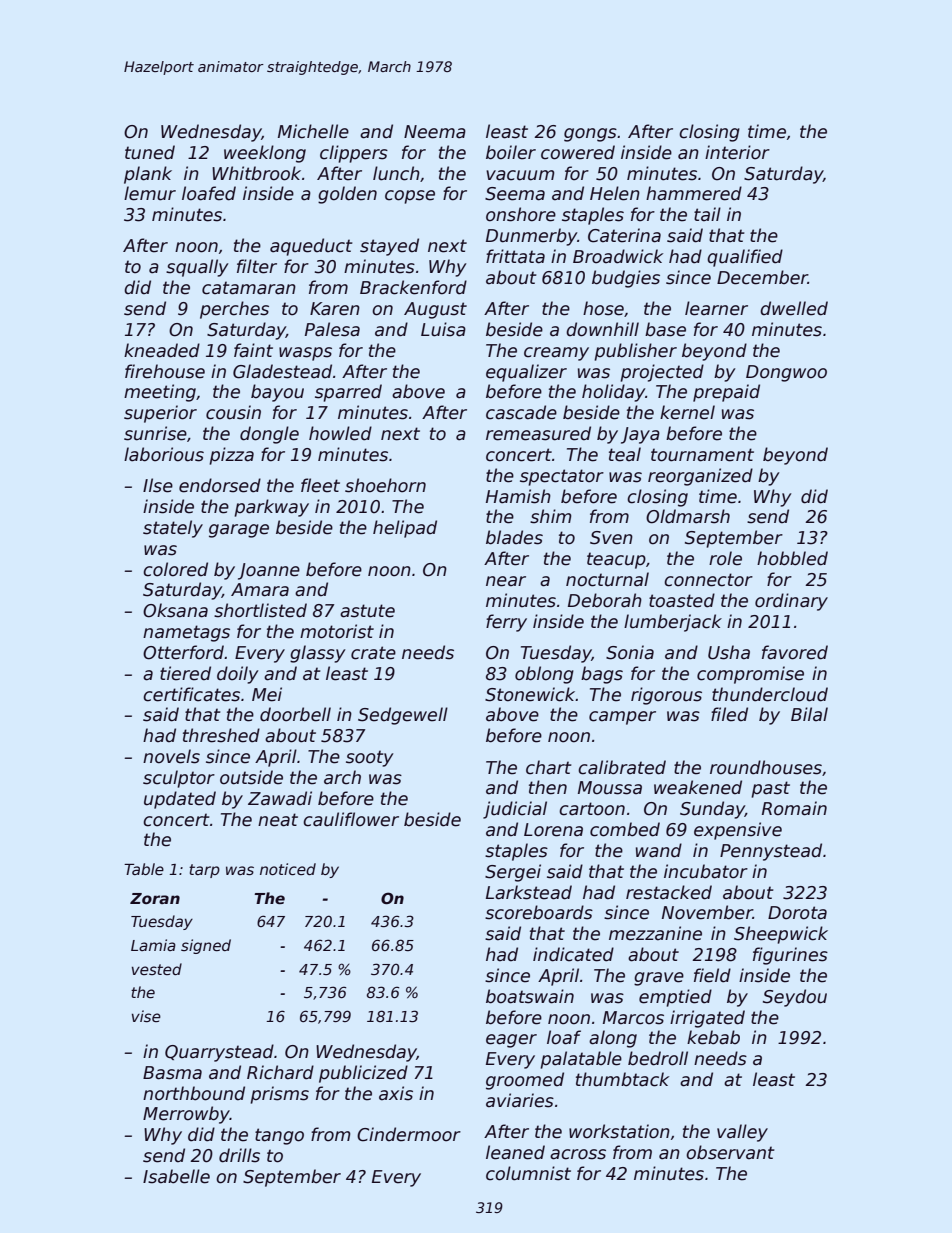 The width and height of the screenshot is (952, 1233). What do you see at coordinates (786, 373) in the screenshot?
I see `Dongwoo` at bounding box center [786, 373].
